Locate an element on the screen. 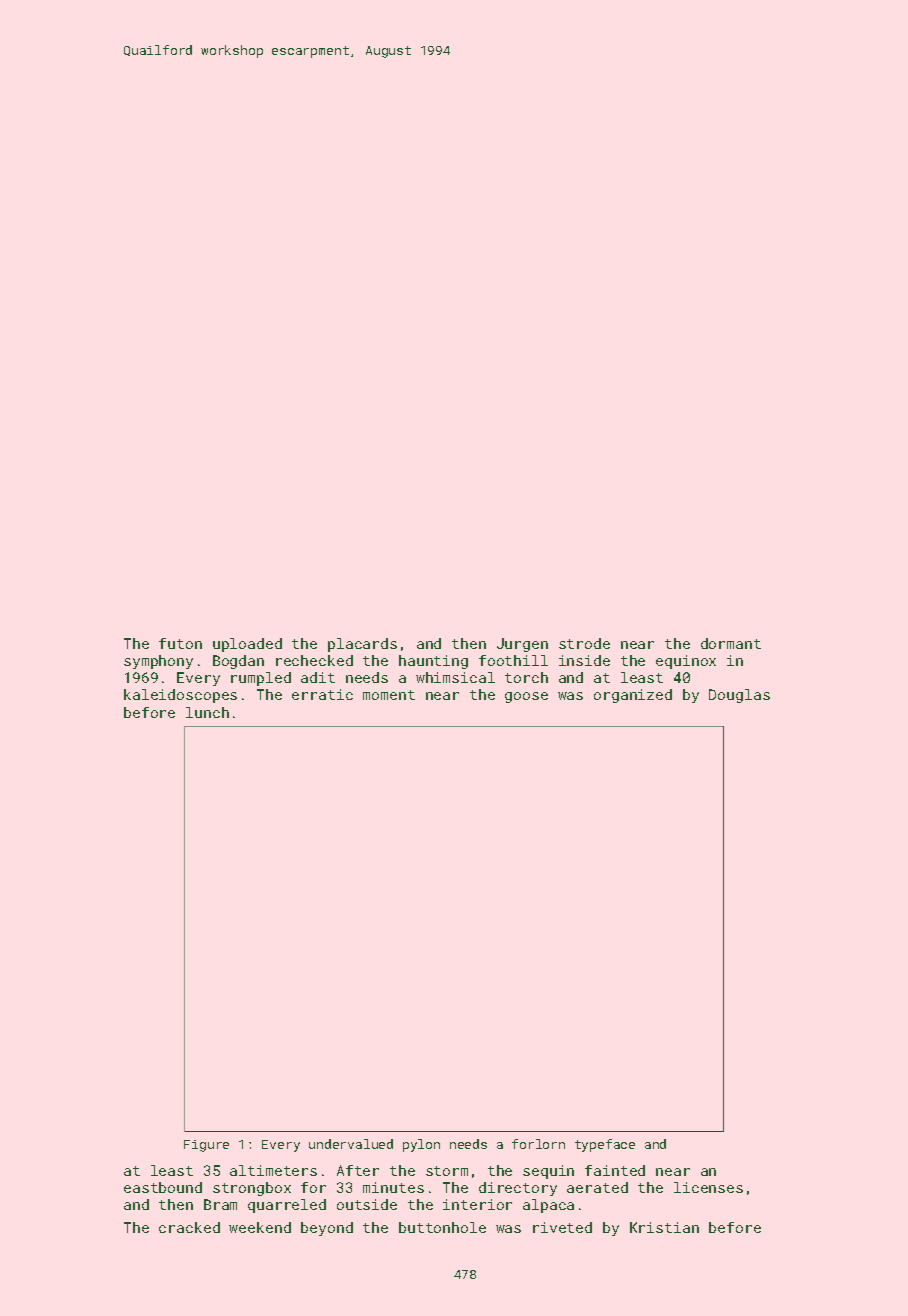 The image size is (908, 1316). goose is located at coordinates (526, 697).
